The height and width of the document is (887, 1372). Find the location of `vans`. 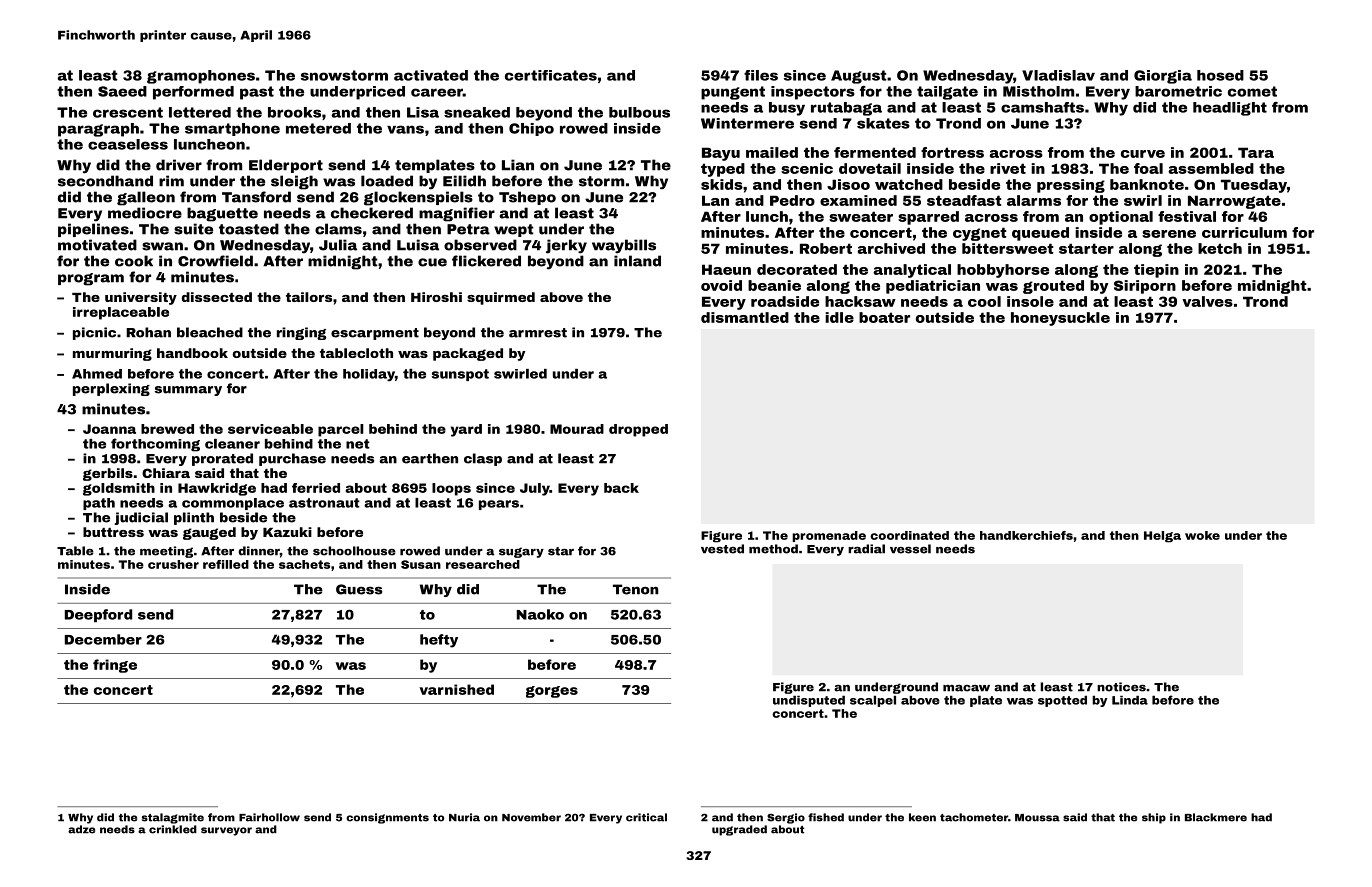

vans is located at coordinates (405, 129).
